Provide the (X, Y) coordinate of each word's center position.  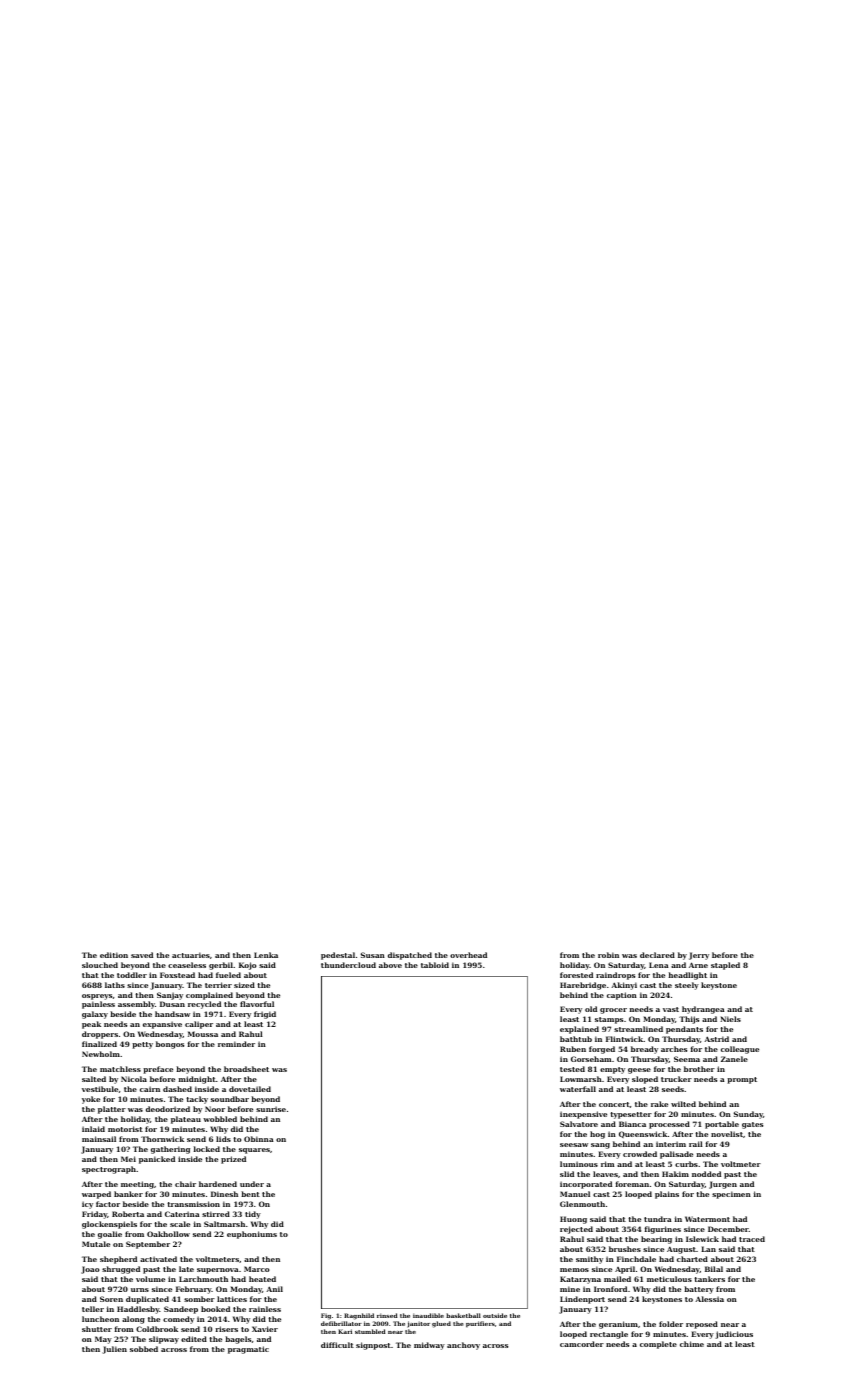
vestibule (100, 1089)
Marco (256, 1269)
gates (752, 1125)
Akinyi (624, 986)
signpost (373, 1346)
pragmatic (248, 1350)
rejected (576, 1230)
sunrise (271, 1109)
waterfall (578, 1089)
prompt (742, 1080)
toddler (132, 975)
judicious (734, 1335)
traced (752, 1239)
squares (254, 1151)
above (390, 965)
